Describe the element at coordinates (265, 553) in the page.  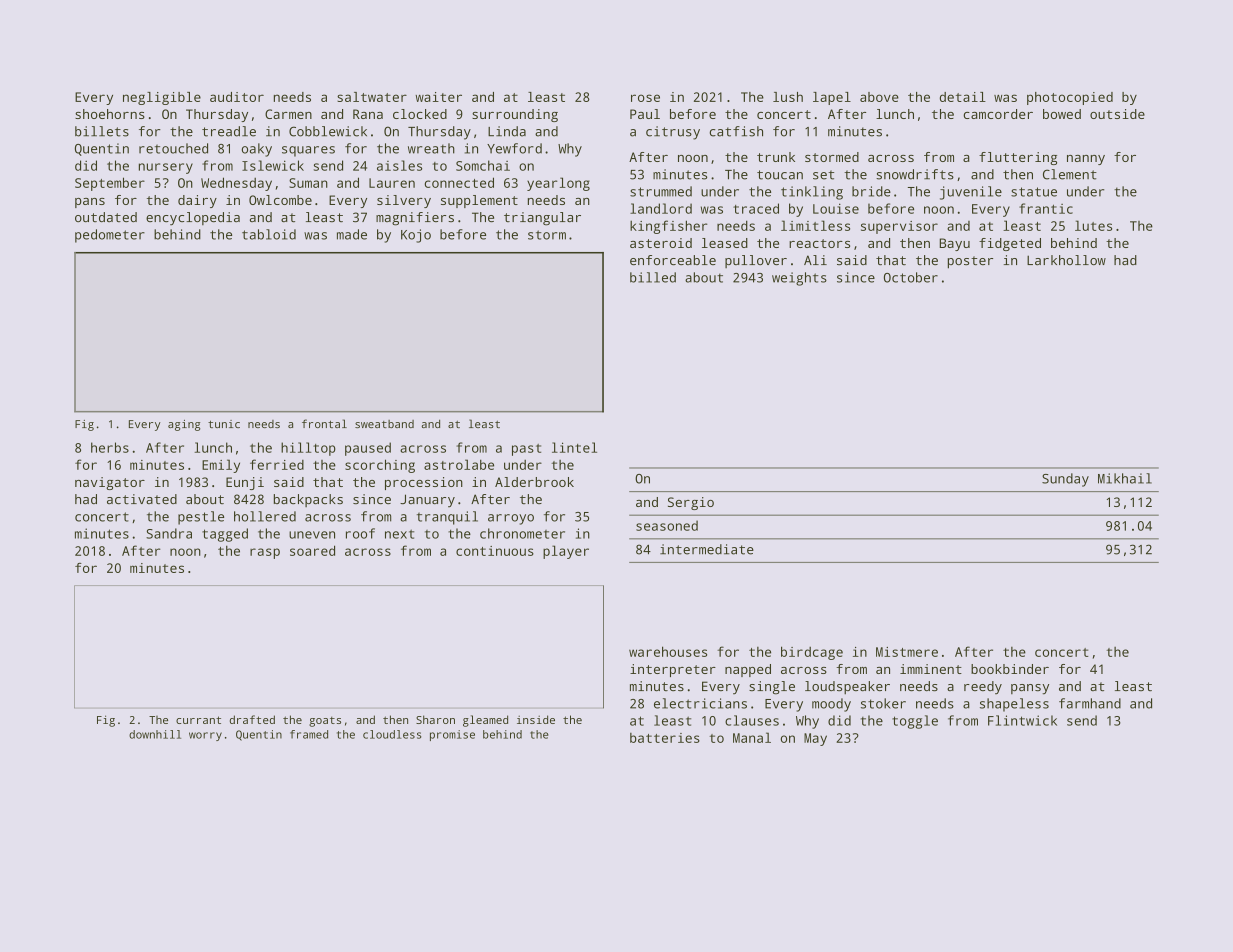
I see `rasp` at that location.
